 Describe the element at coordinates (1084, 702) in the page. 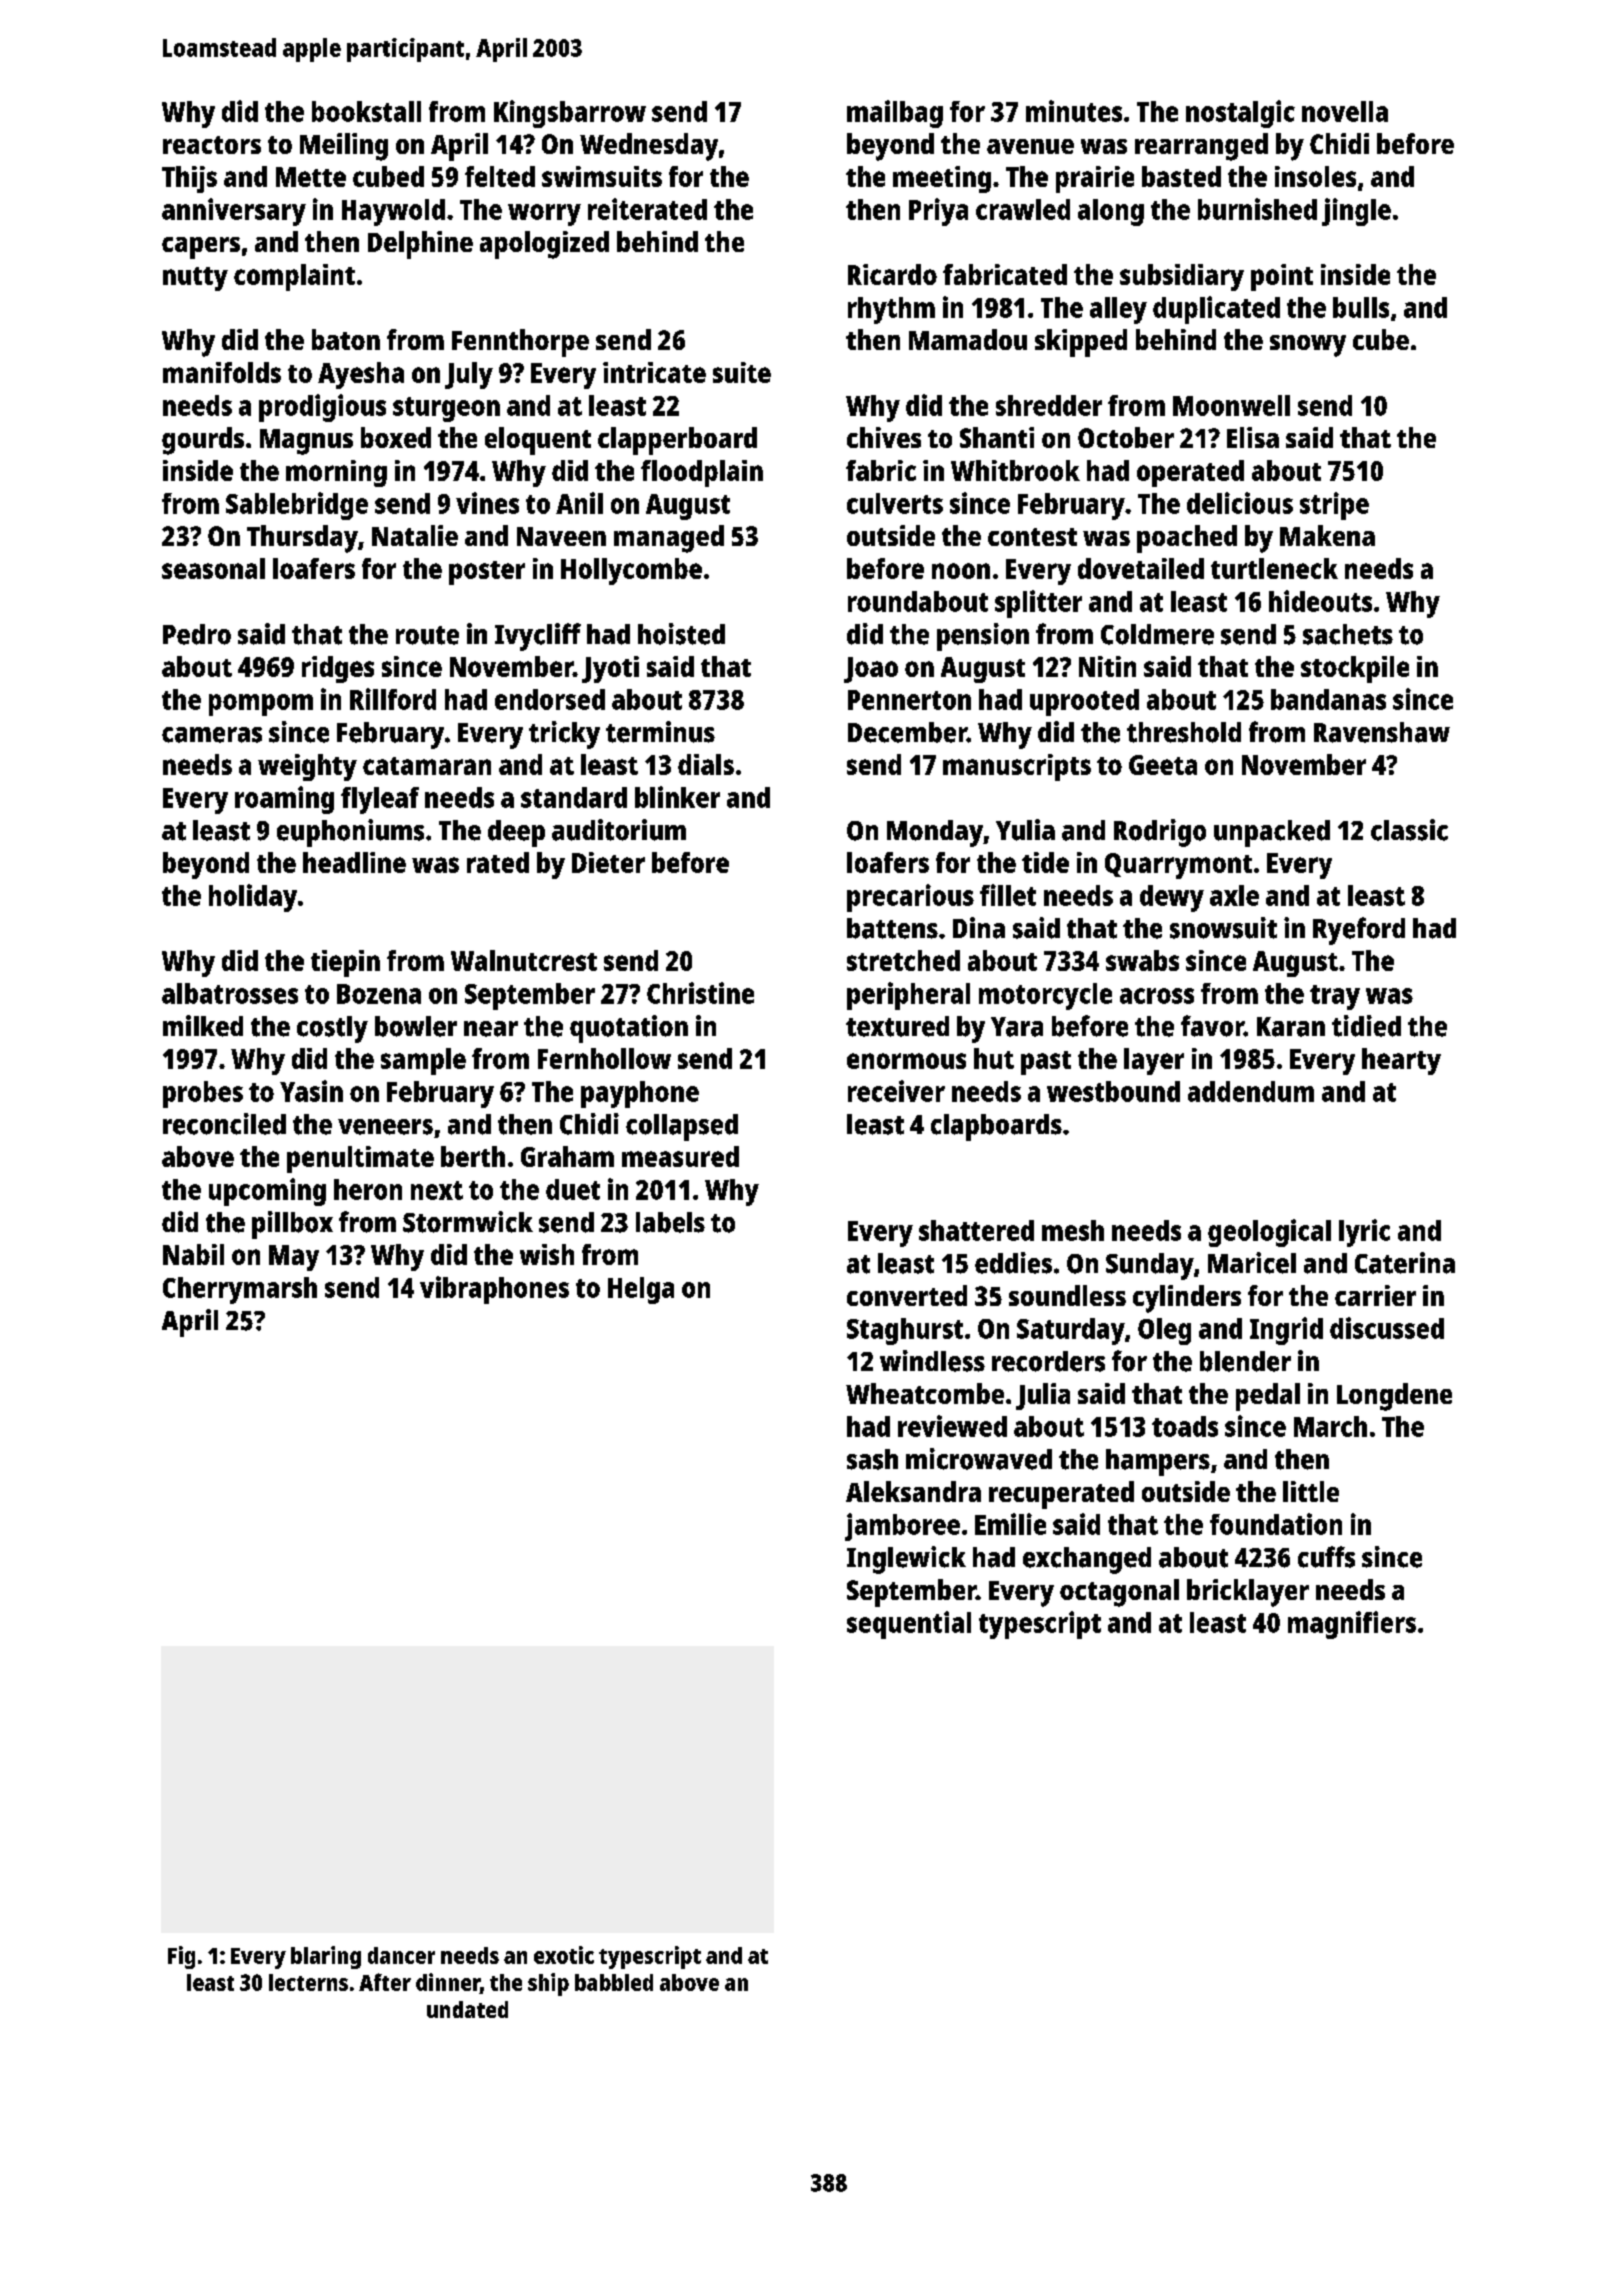

I see `uprooted` at that location.
